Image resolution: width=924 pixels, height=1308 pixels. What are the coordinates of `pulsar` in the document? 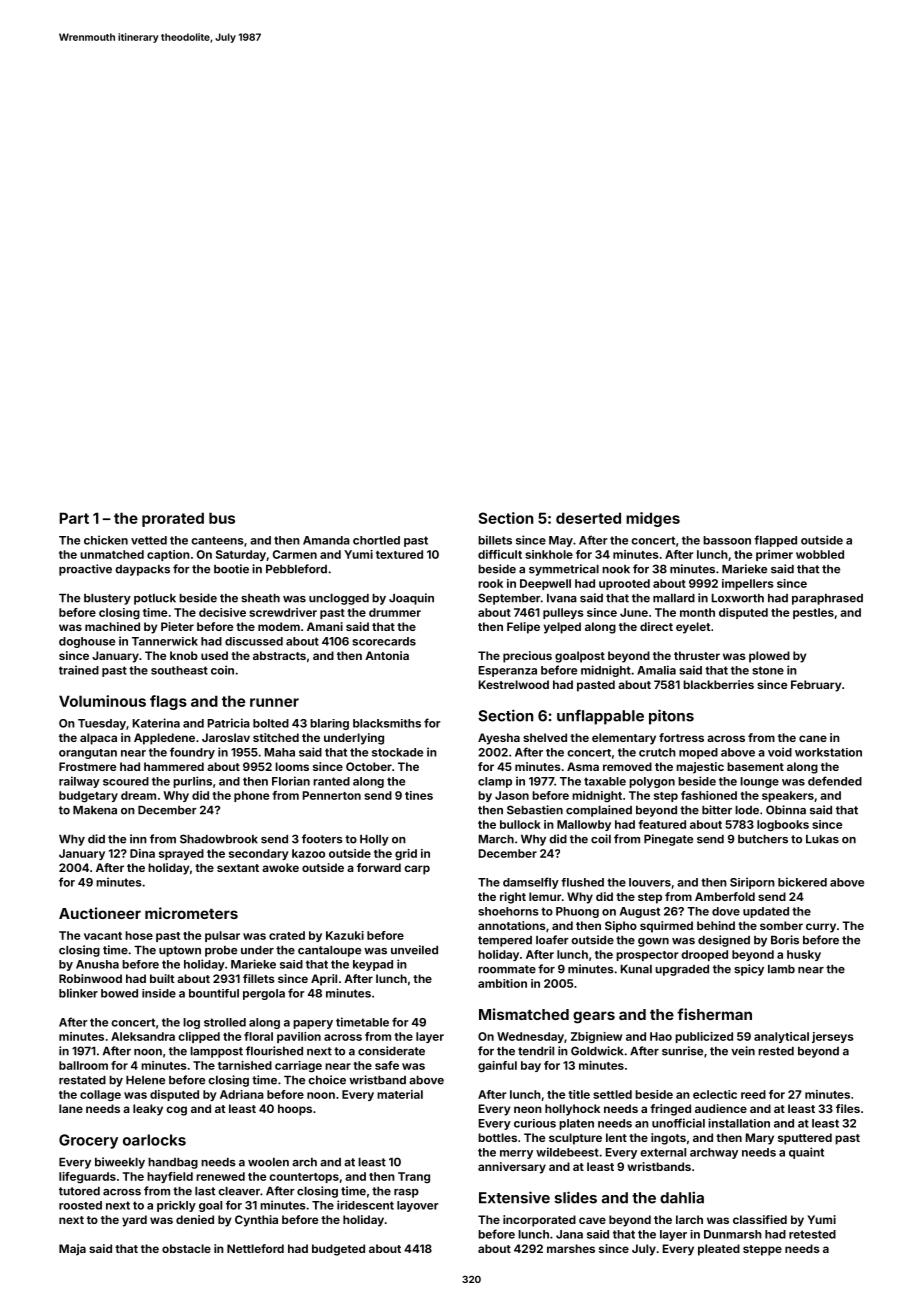 It's located at (222, 936).
